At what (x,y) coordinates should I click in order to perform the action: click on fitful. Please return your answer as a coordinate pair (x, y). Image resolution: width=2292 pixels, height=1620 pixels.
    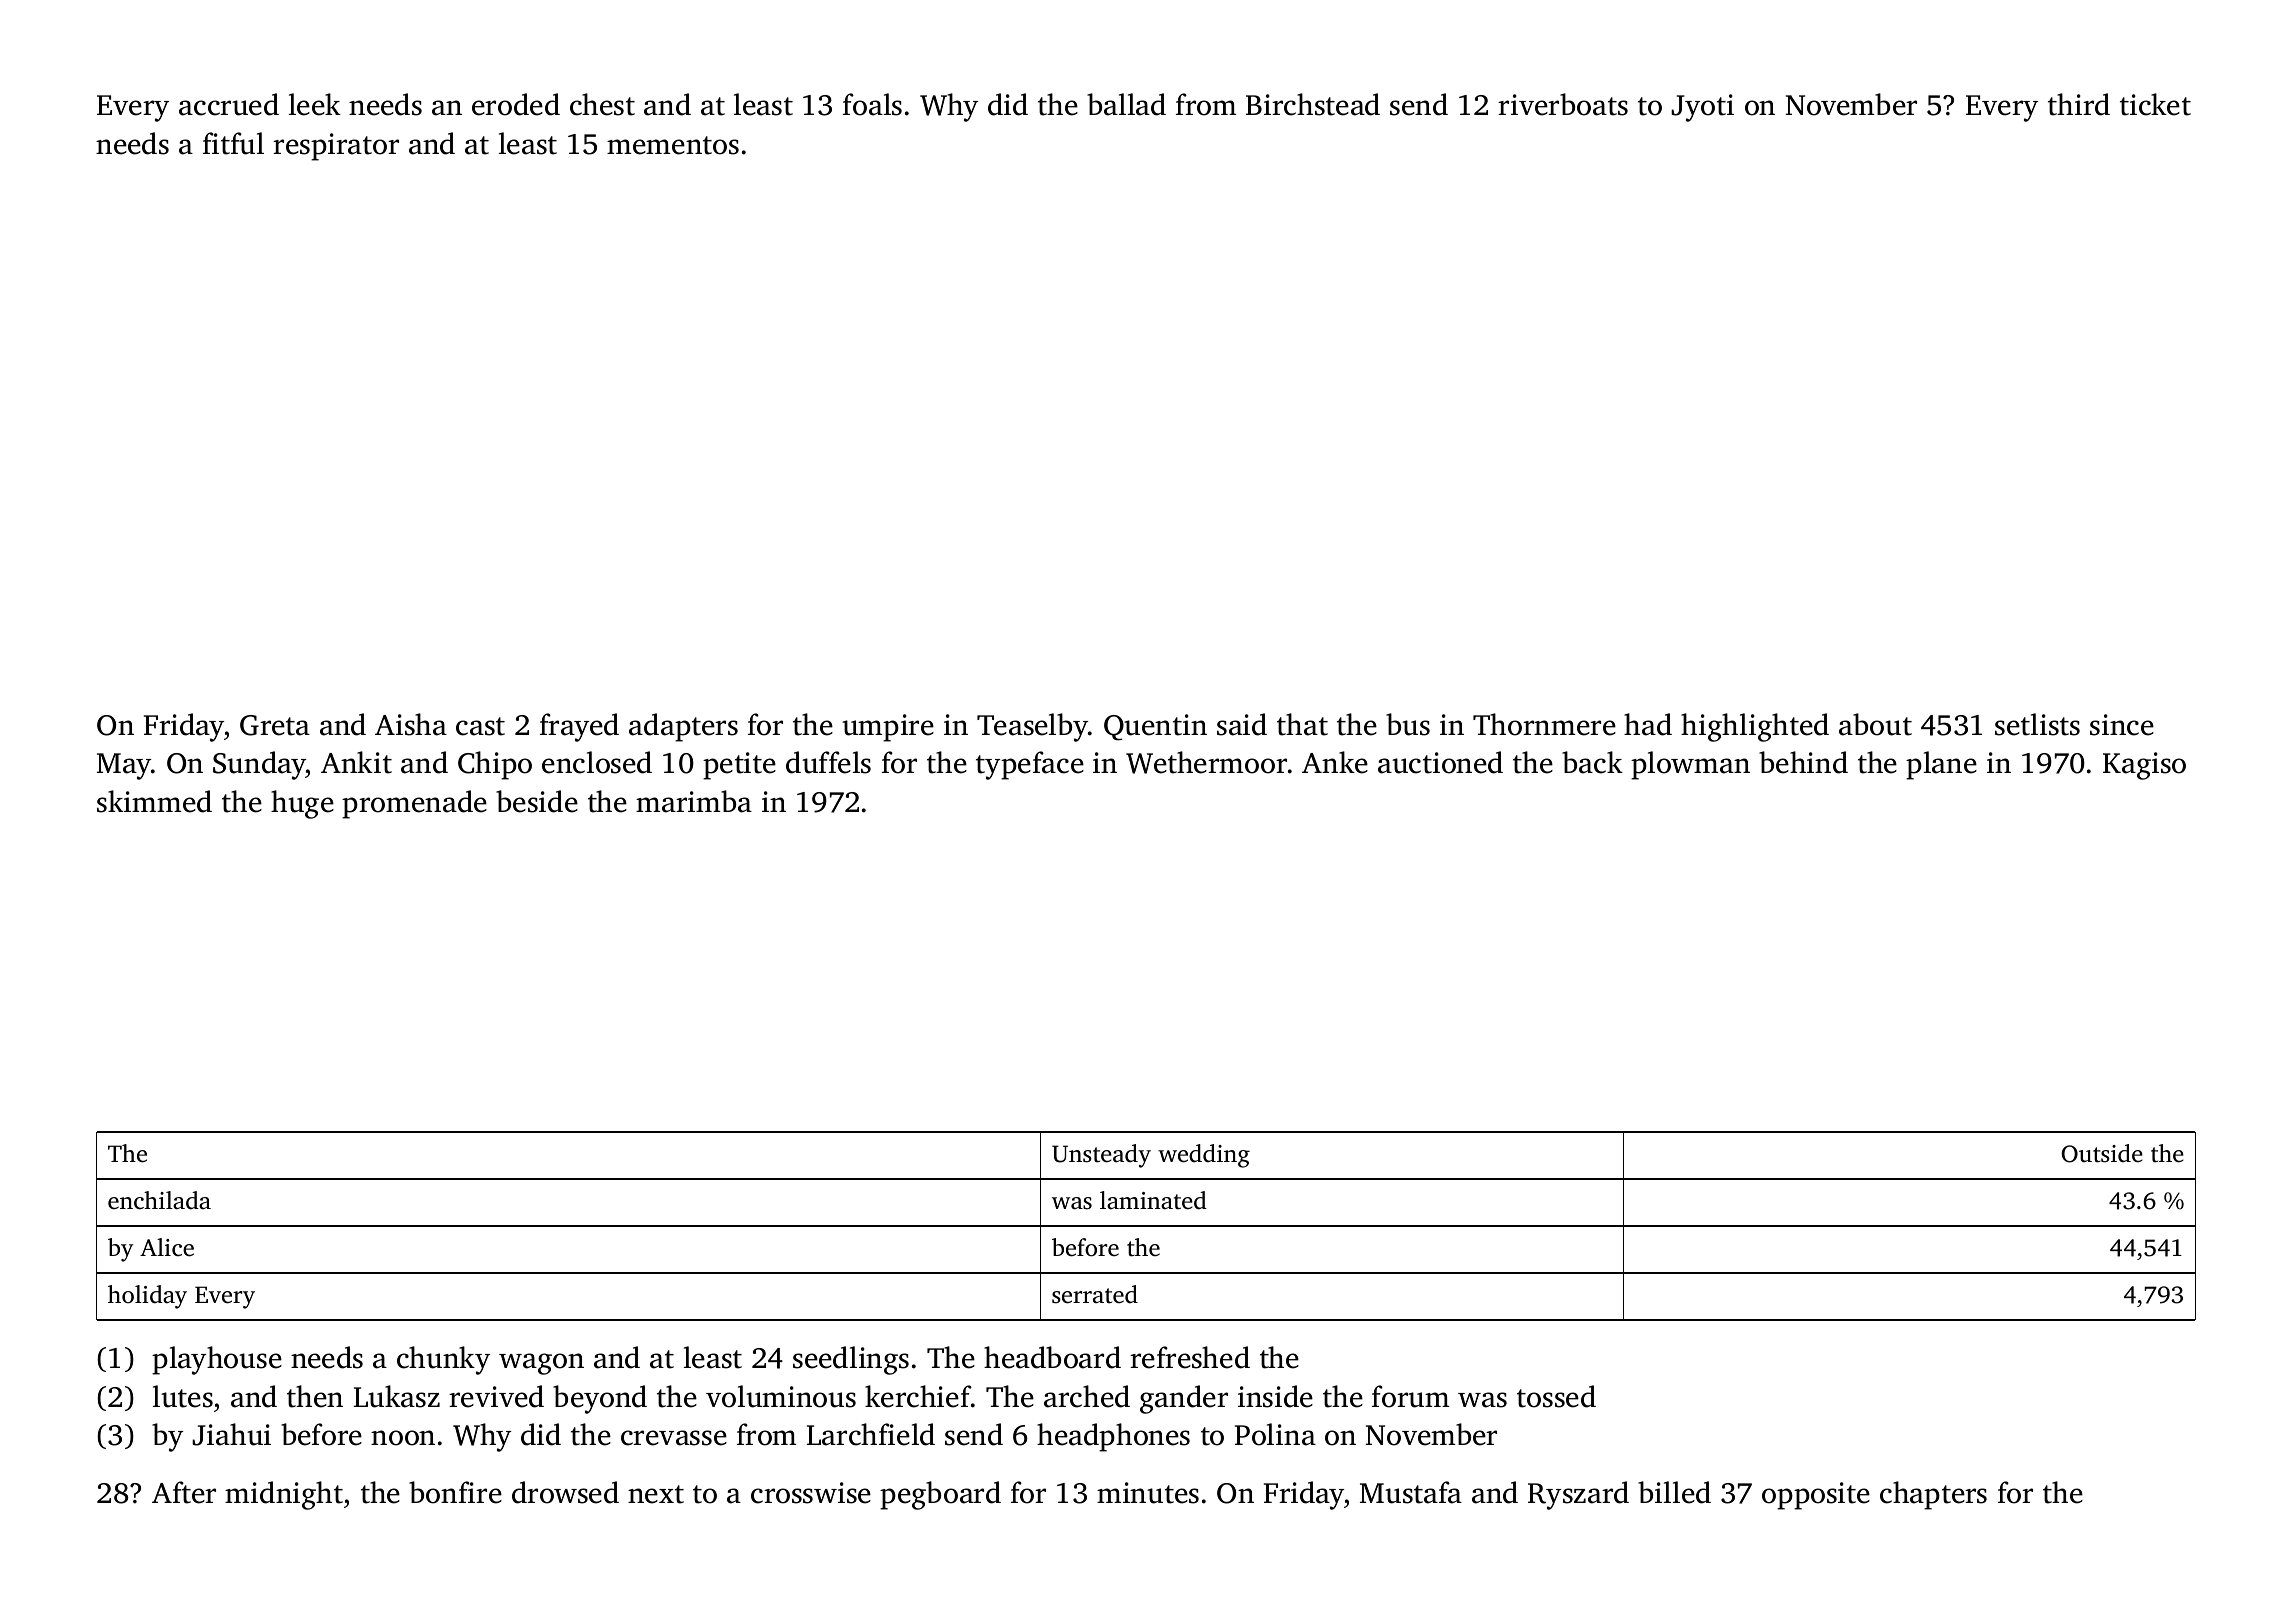
    Looking at the image, I should click on (233, 143).
